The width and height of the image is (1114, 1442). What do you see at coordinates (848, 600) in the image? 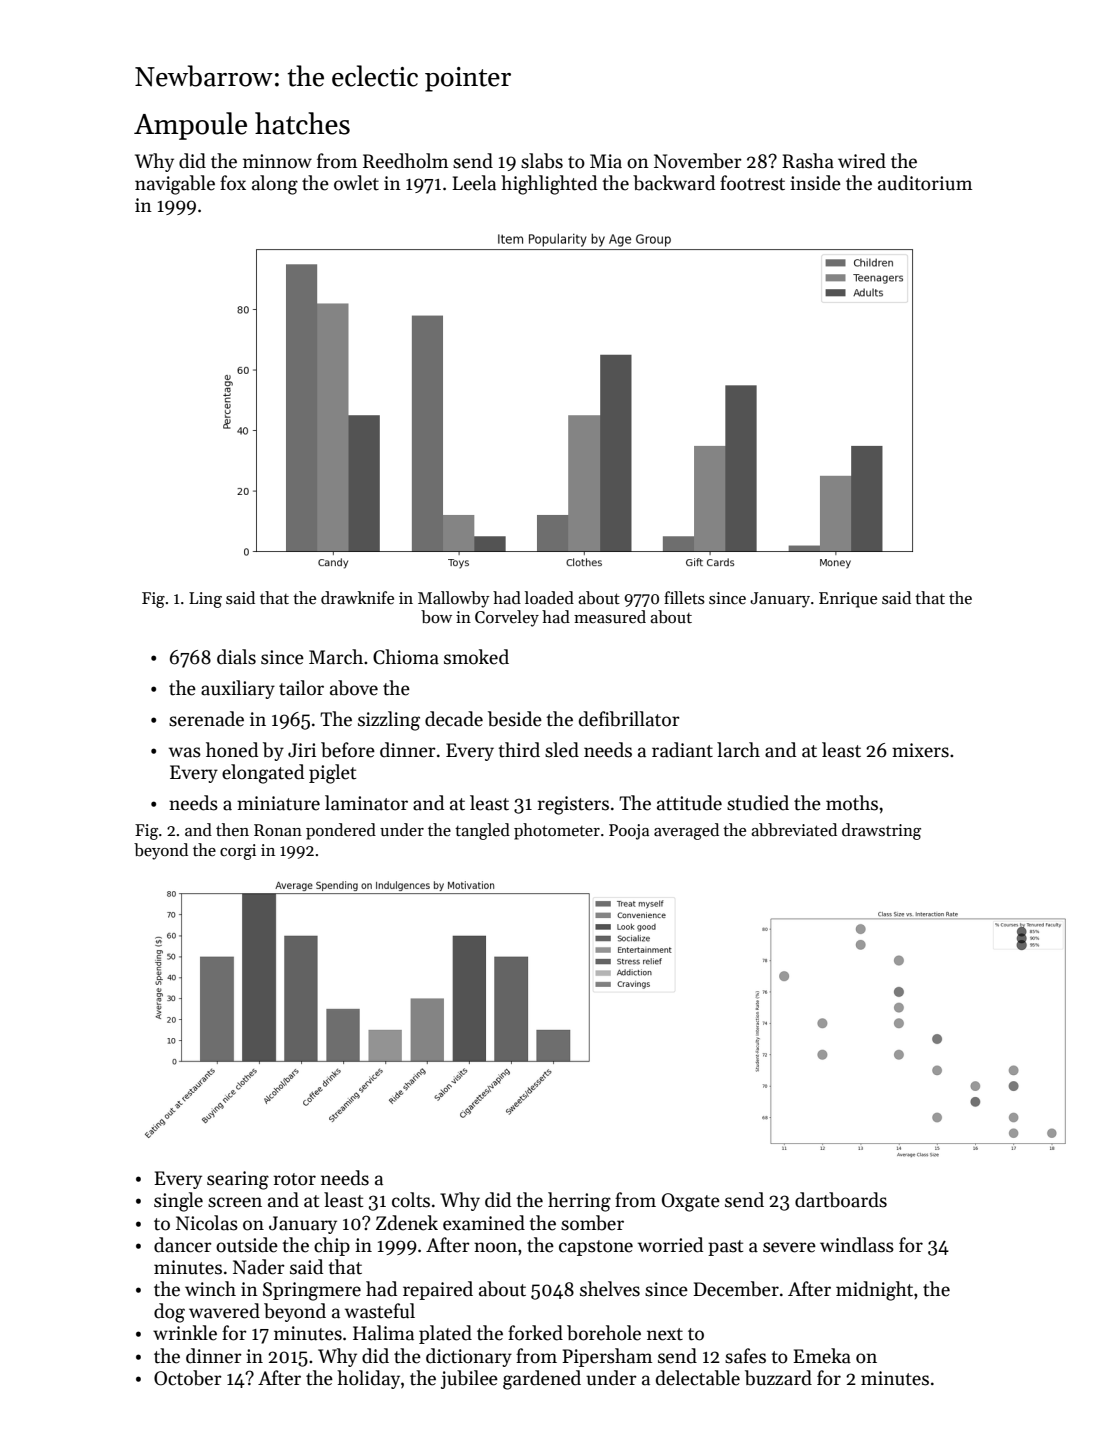
I see `Enrique` at bounding box center [848, 600].
